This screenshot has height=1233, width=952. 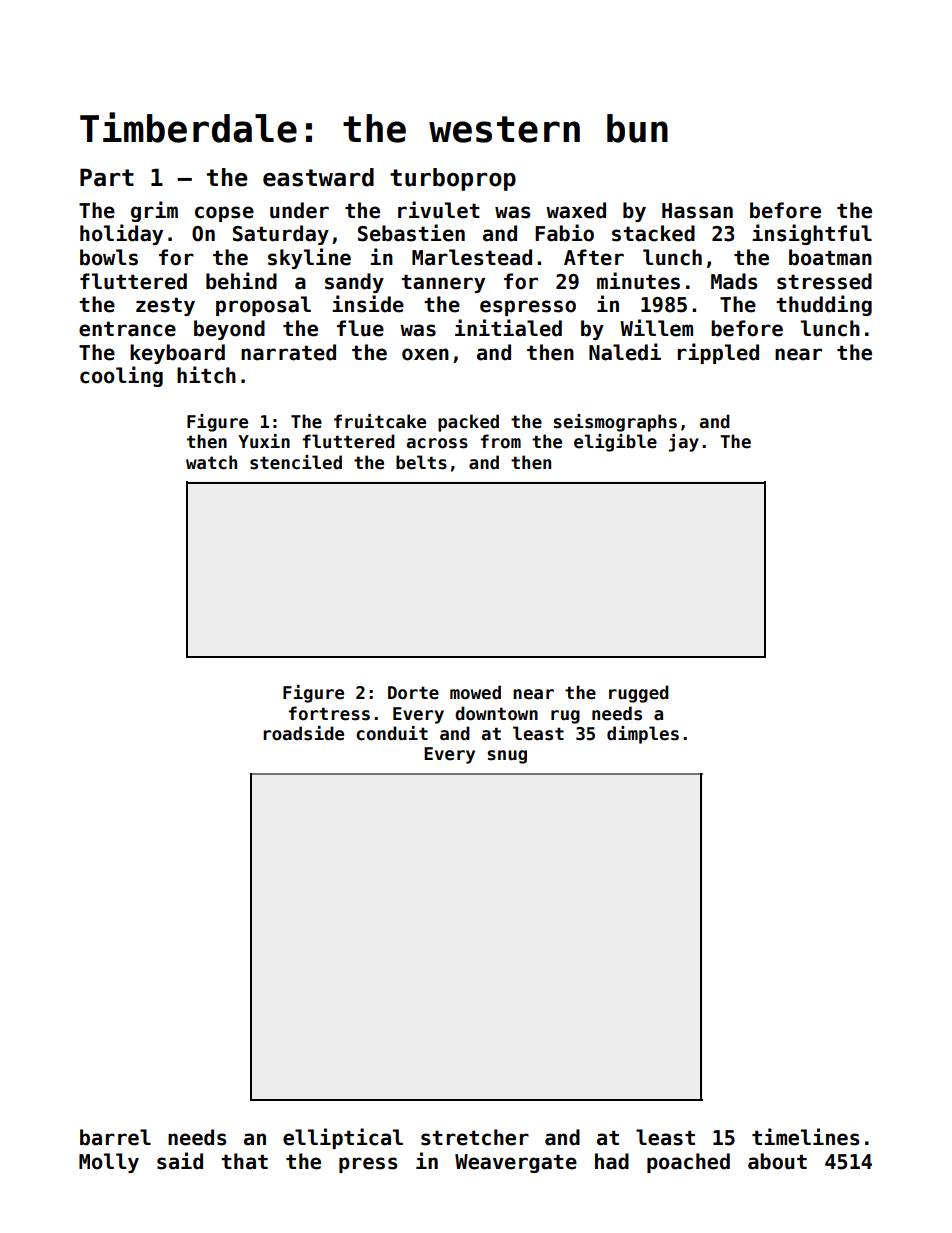 What do you see at coordinates (615, 443) in the screenshot?
I see `eligible` at bounding box center [615, 443].
